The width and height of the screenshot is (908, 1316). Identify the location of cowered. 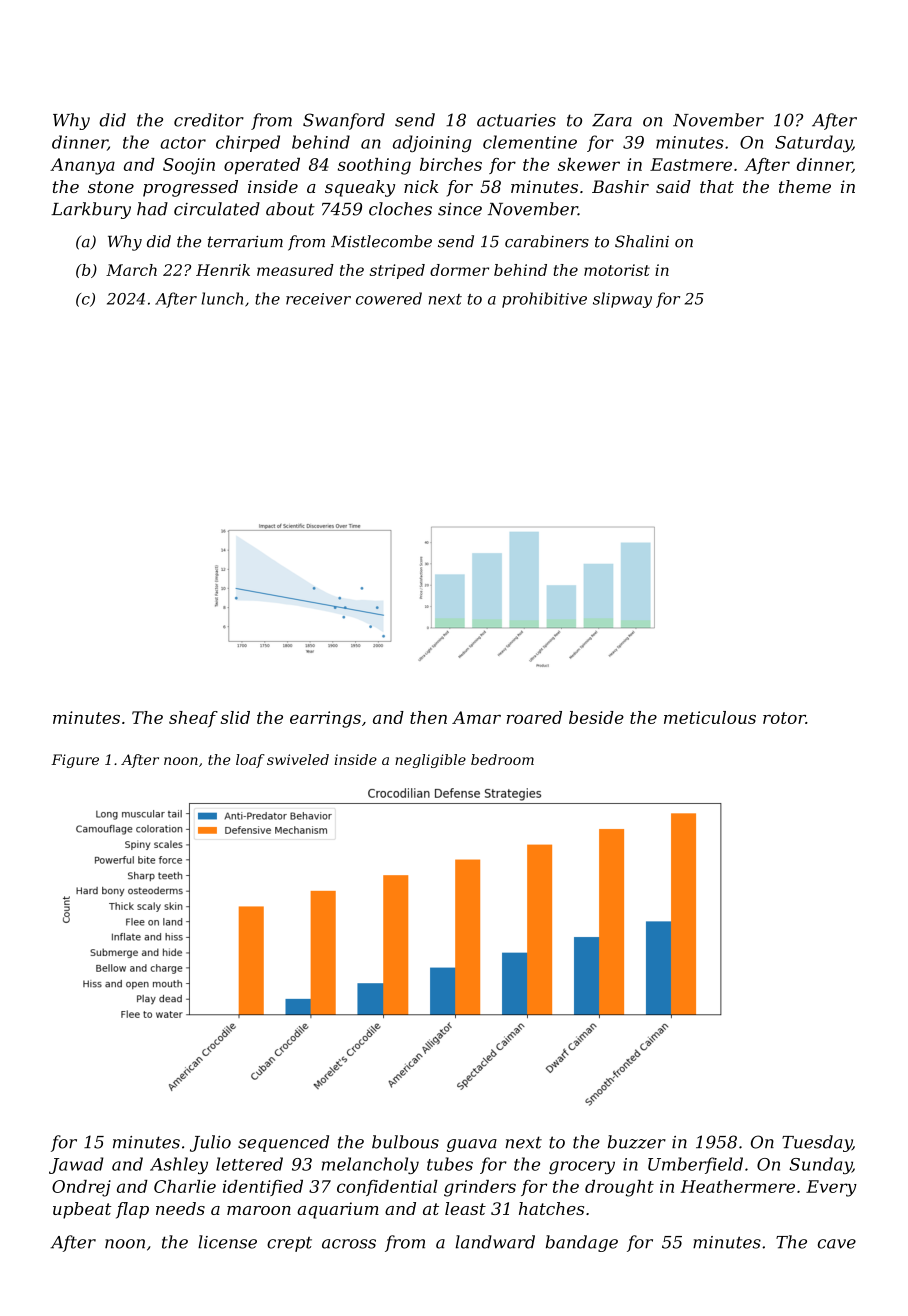
(389, 298).
